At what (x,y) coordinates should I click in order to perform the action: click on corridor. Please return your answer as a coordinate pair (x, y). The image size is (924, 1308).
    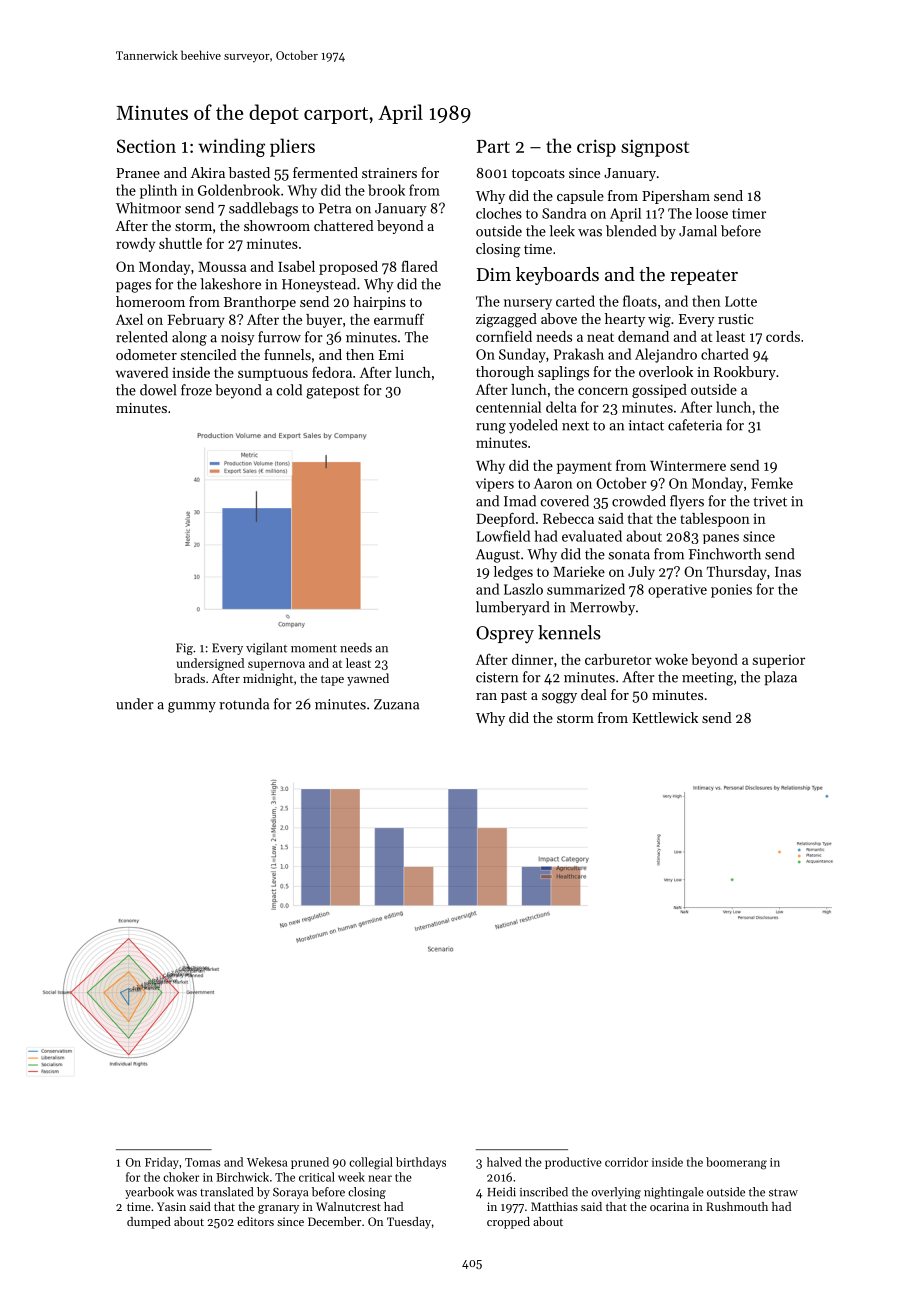
    Looking at the image, I should click on (626, 1162).
